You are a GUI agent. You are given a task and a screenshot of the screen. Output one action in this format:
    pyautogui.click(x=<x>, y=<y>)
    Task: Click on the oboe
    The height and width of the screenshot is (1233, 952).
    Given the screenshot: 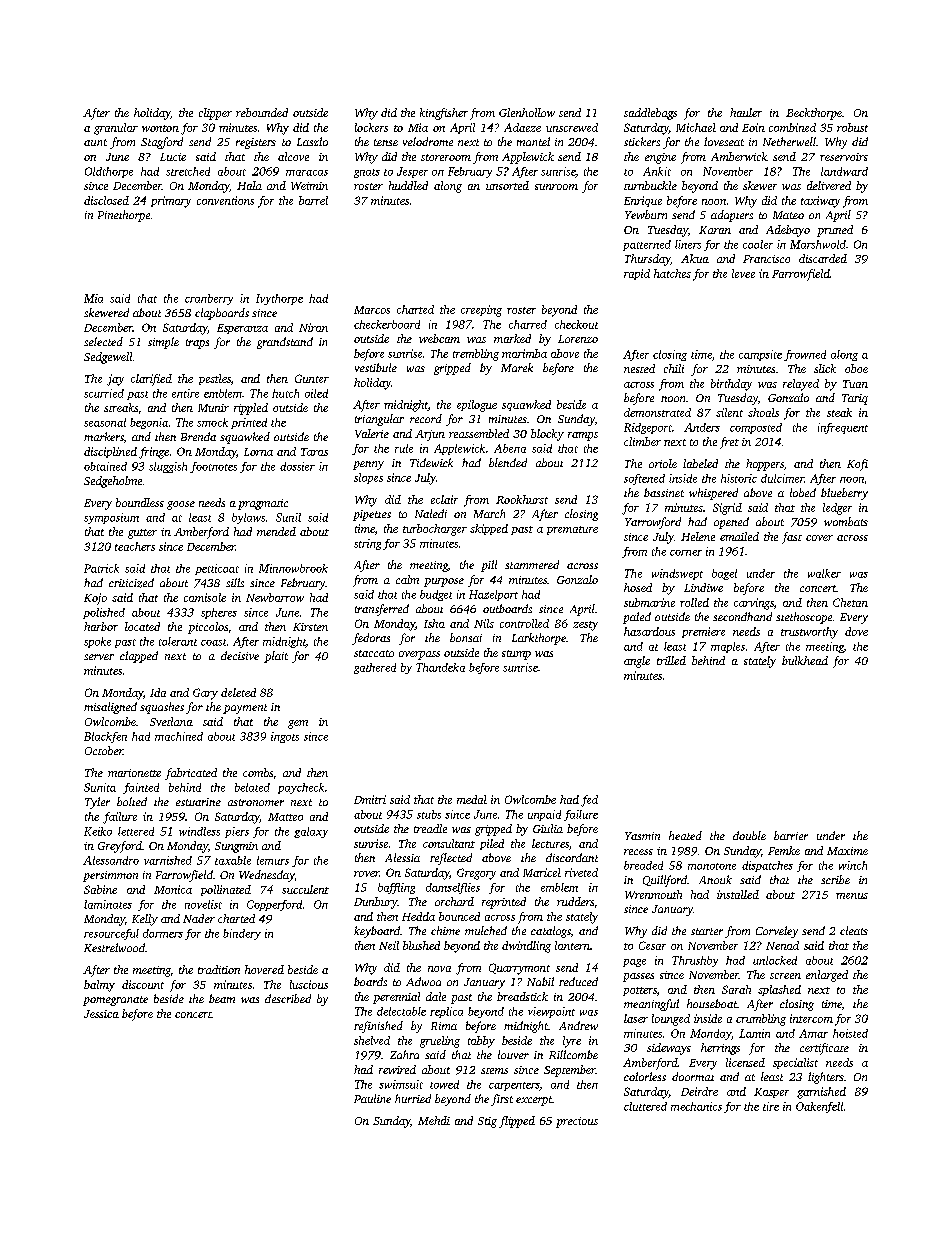 What is the action you would take?
    pyautogui.click(x=856, y=368)
